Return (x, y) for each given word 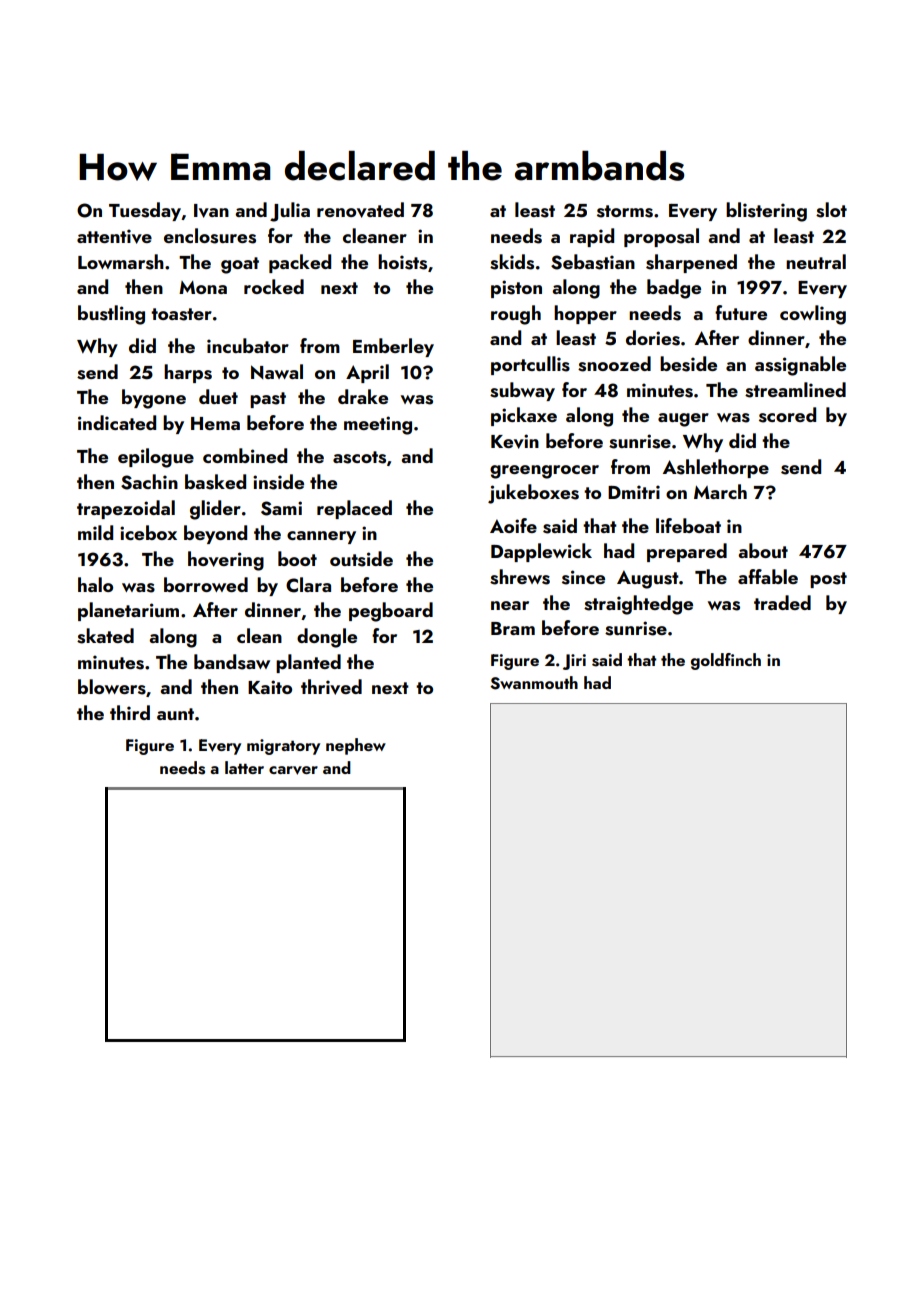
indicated (117, 422)
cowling (813, 315)
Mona (203, 287)
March (720, 491)
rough (516, 315)
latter (244, 767)
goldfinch (726, 661)
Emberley (393, 347)
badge (674, 289)
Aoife (513, 525)
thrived (331, 687)
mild (95, 532)
